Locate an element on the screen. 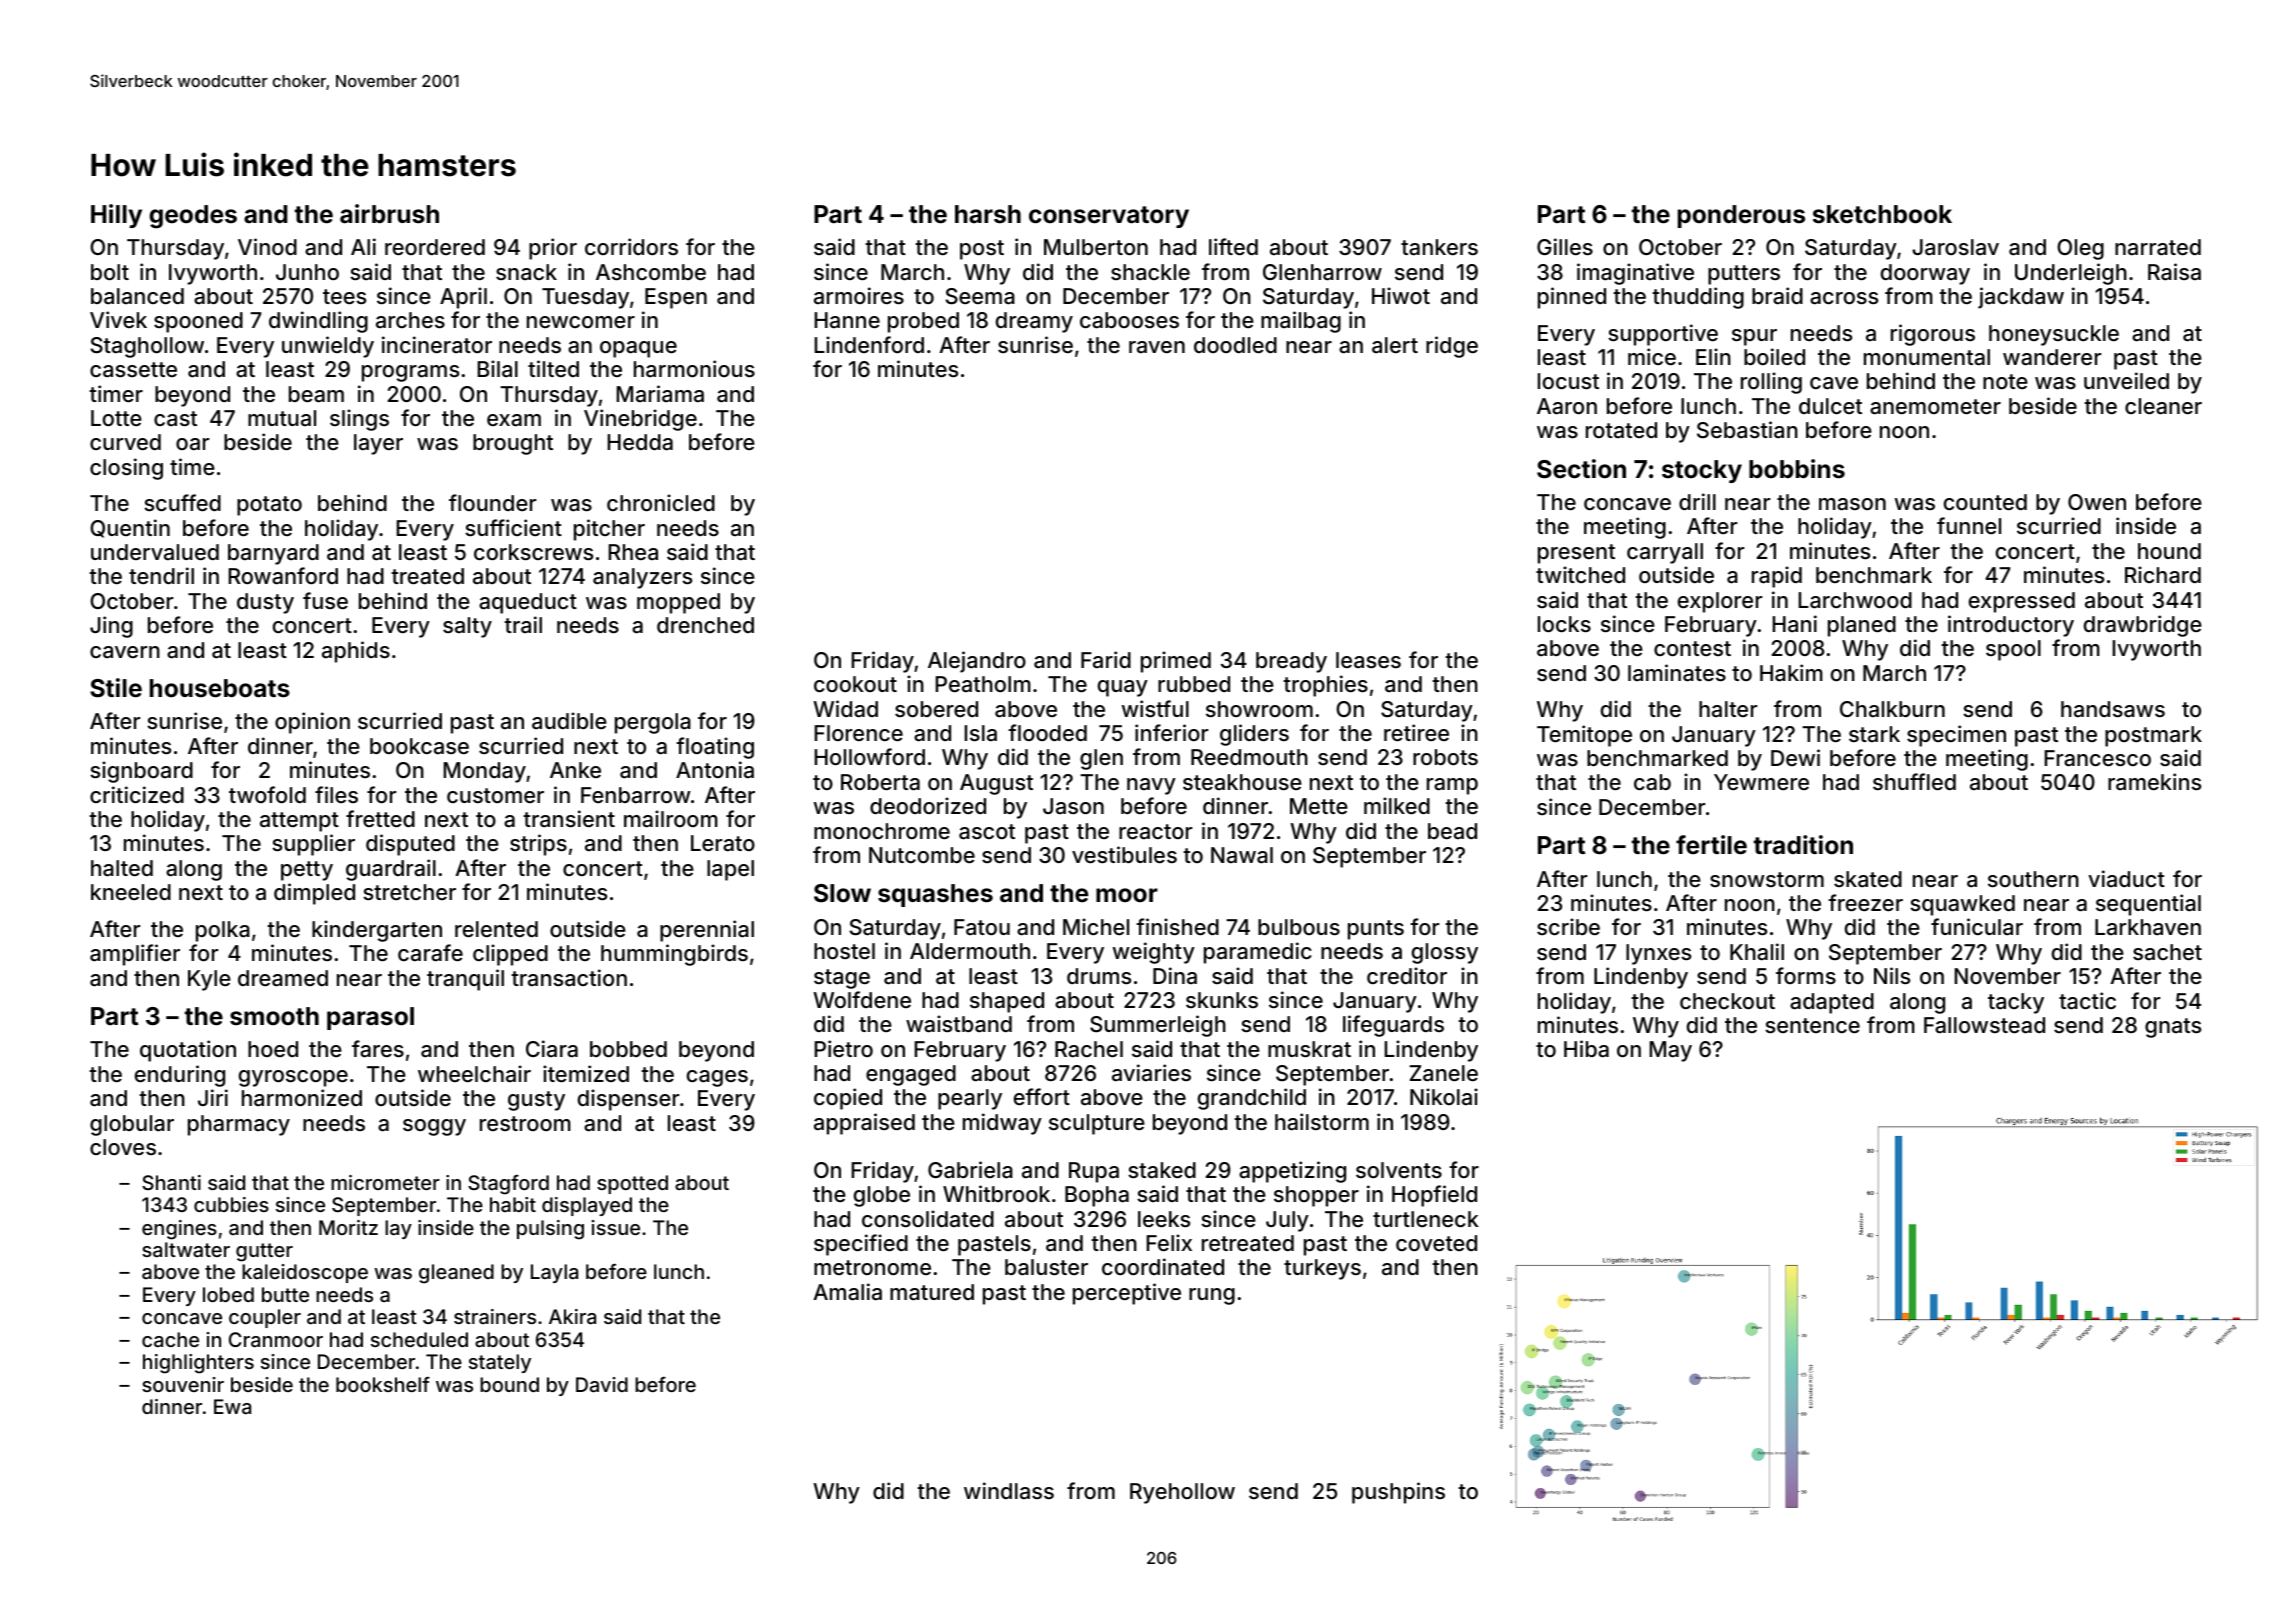 The height and width of the screenshot is (1620, 2292). harsh is located at coordinates (988, 214).
